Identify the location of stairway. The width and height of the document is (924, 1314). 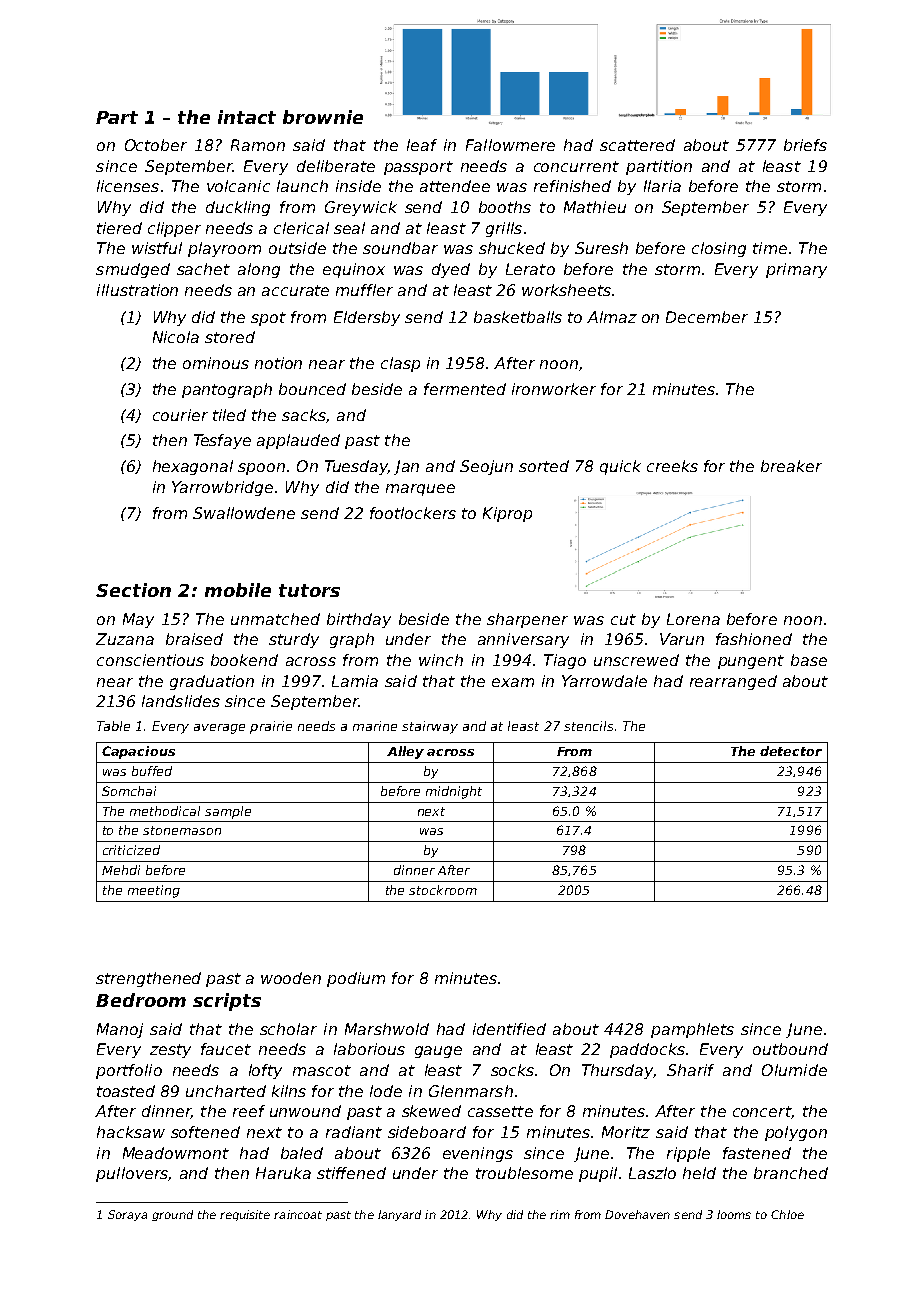
(430, 727).
